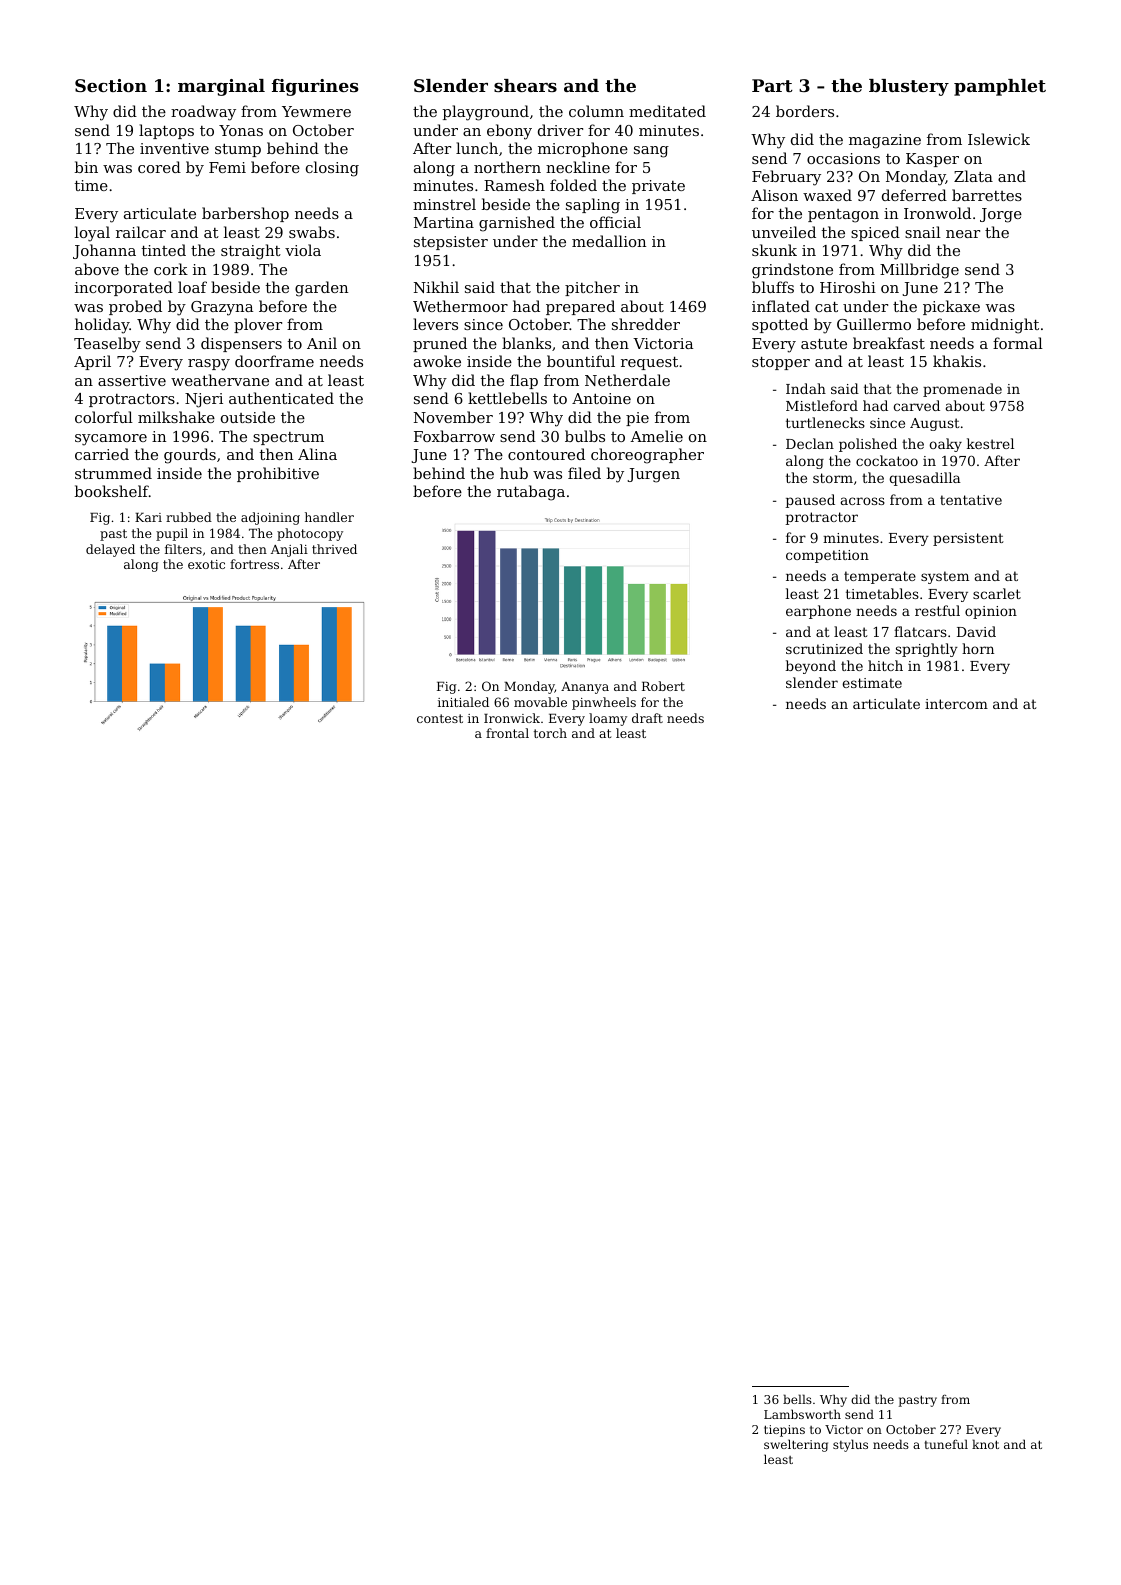  I want to click on bookshelf, so click(112, 491).
